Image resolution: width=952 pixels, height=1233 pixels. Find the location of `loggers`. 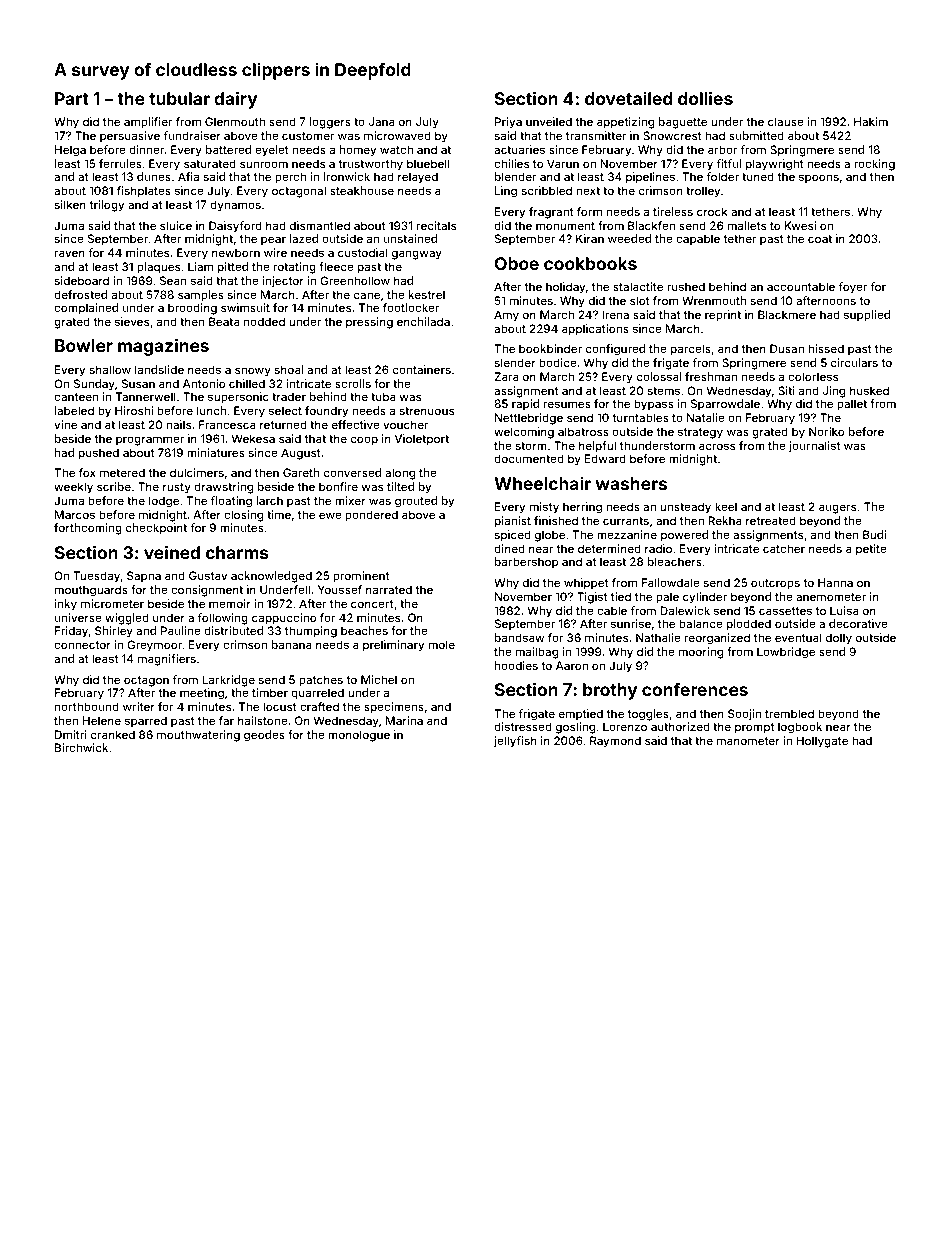

loggers is located at coordinates (330, 123).
